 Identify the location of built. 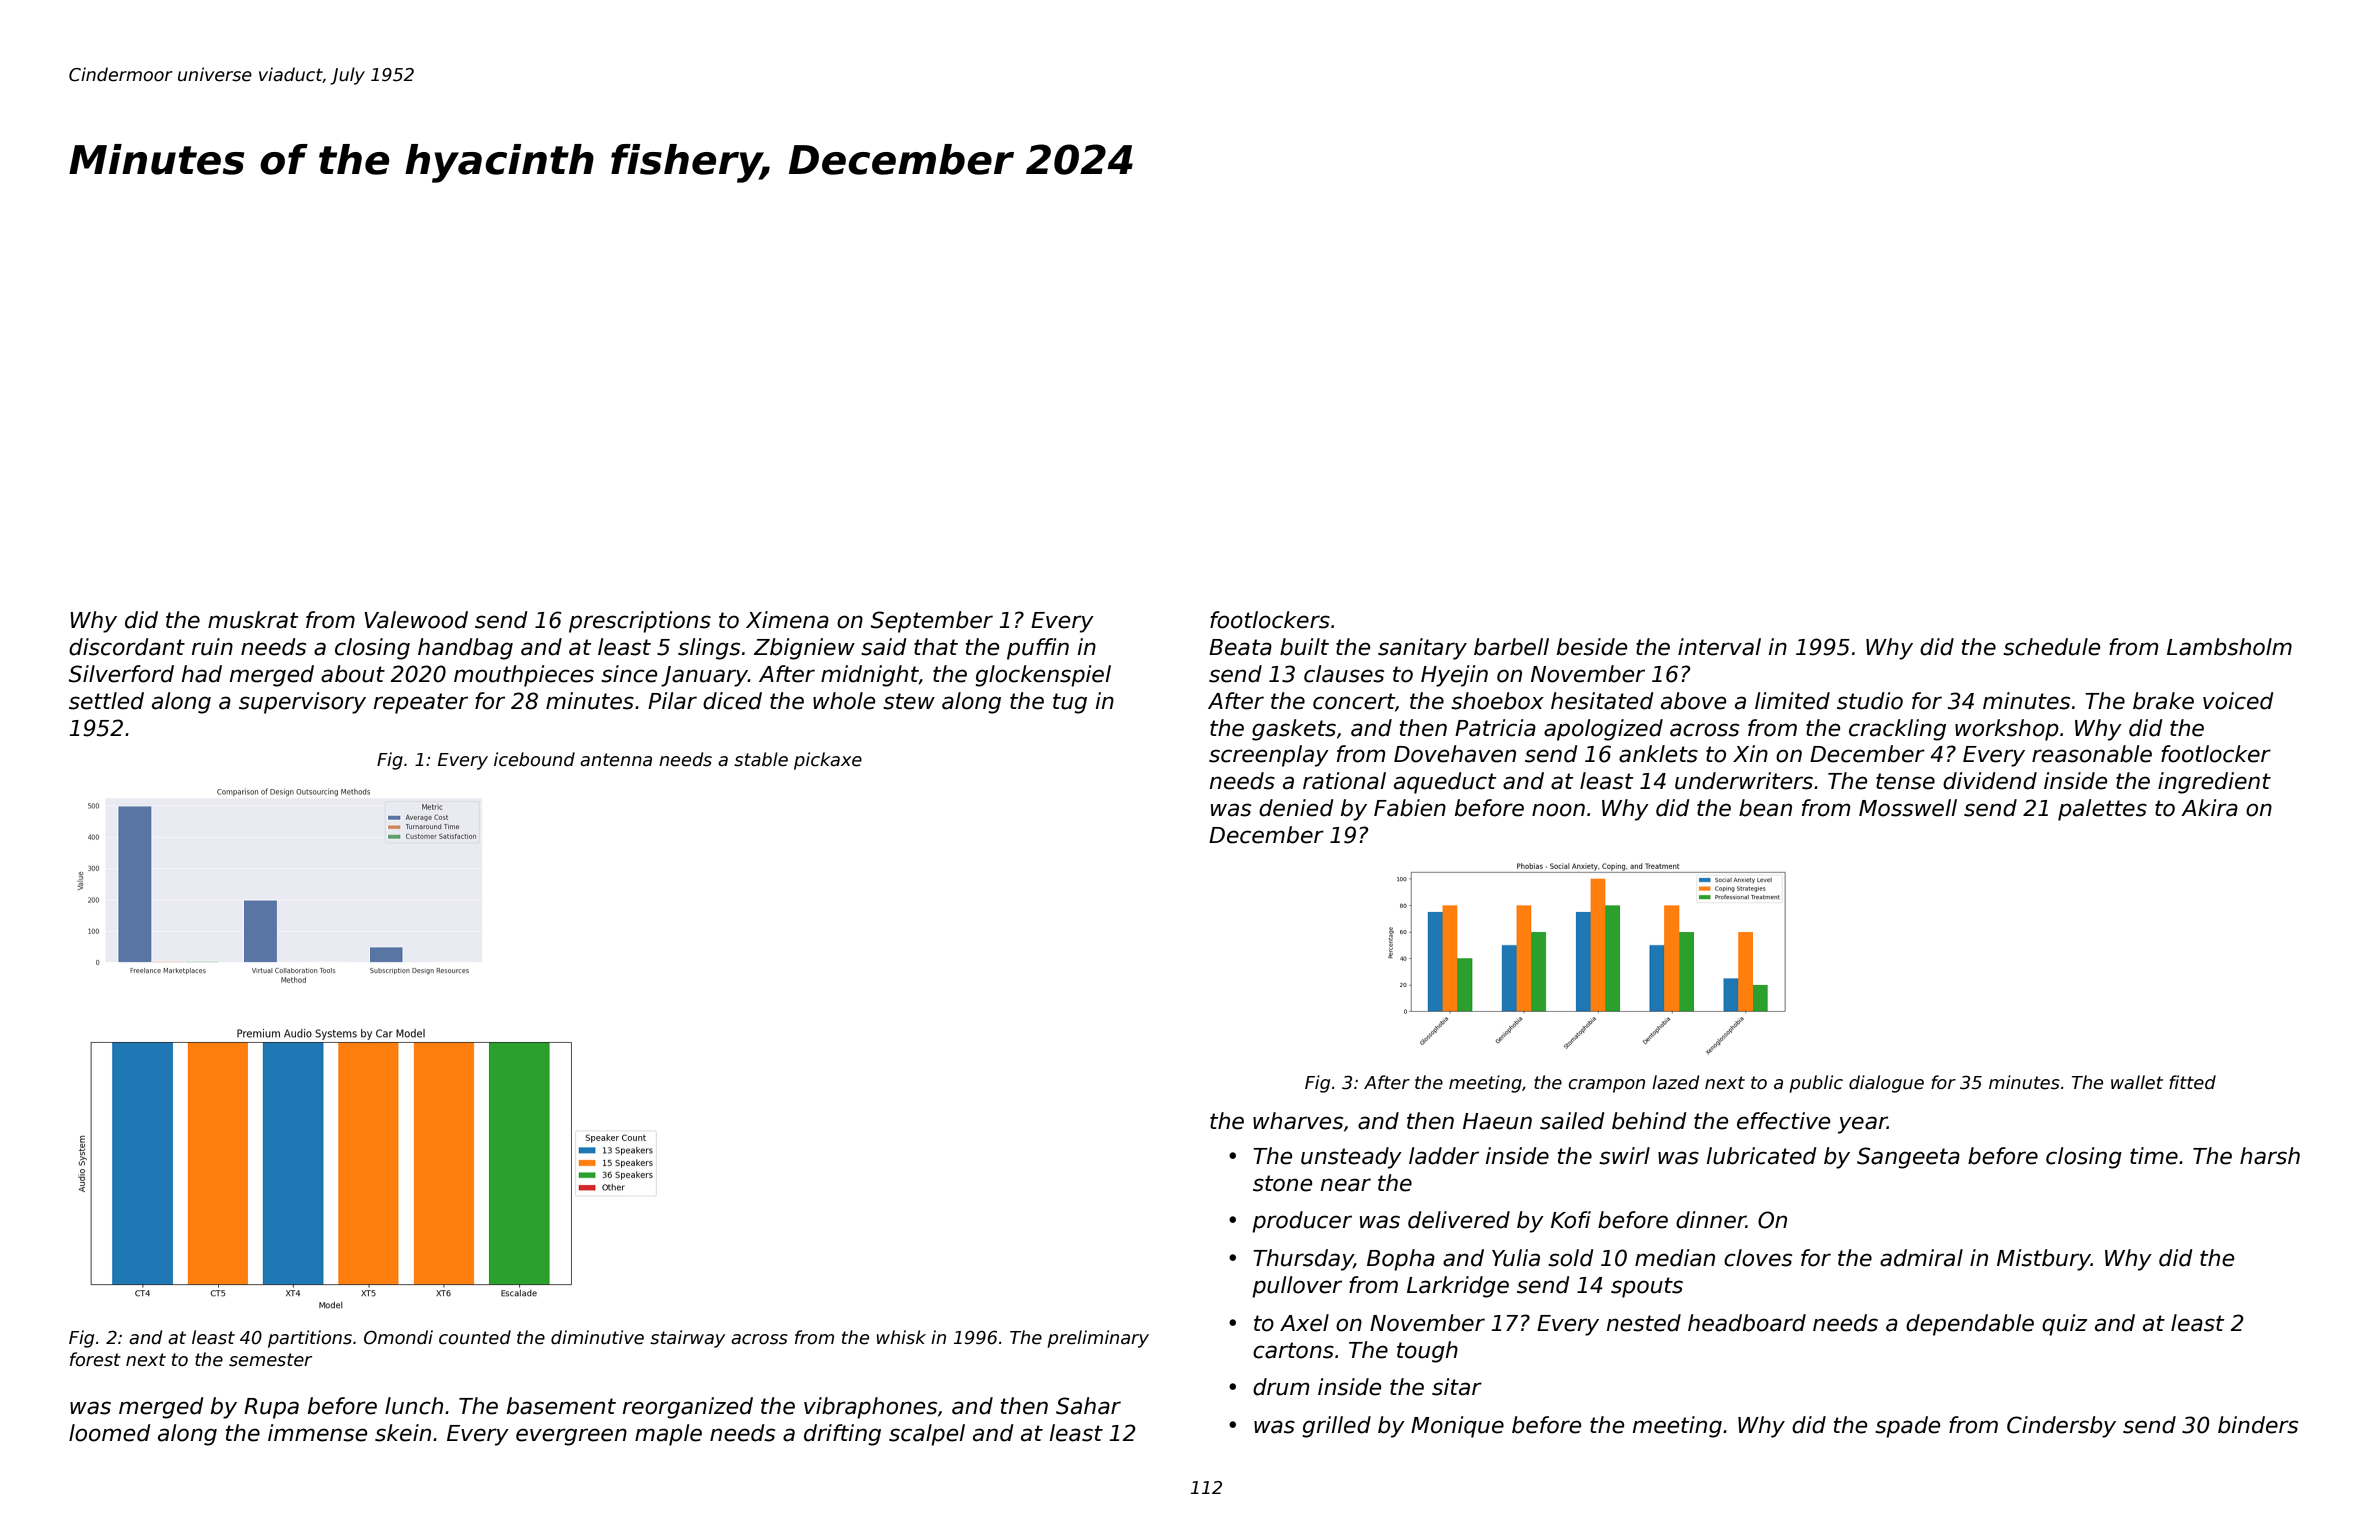
(1304, 647).
